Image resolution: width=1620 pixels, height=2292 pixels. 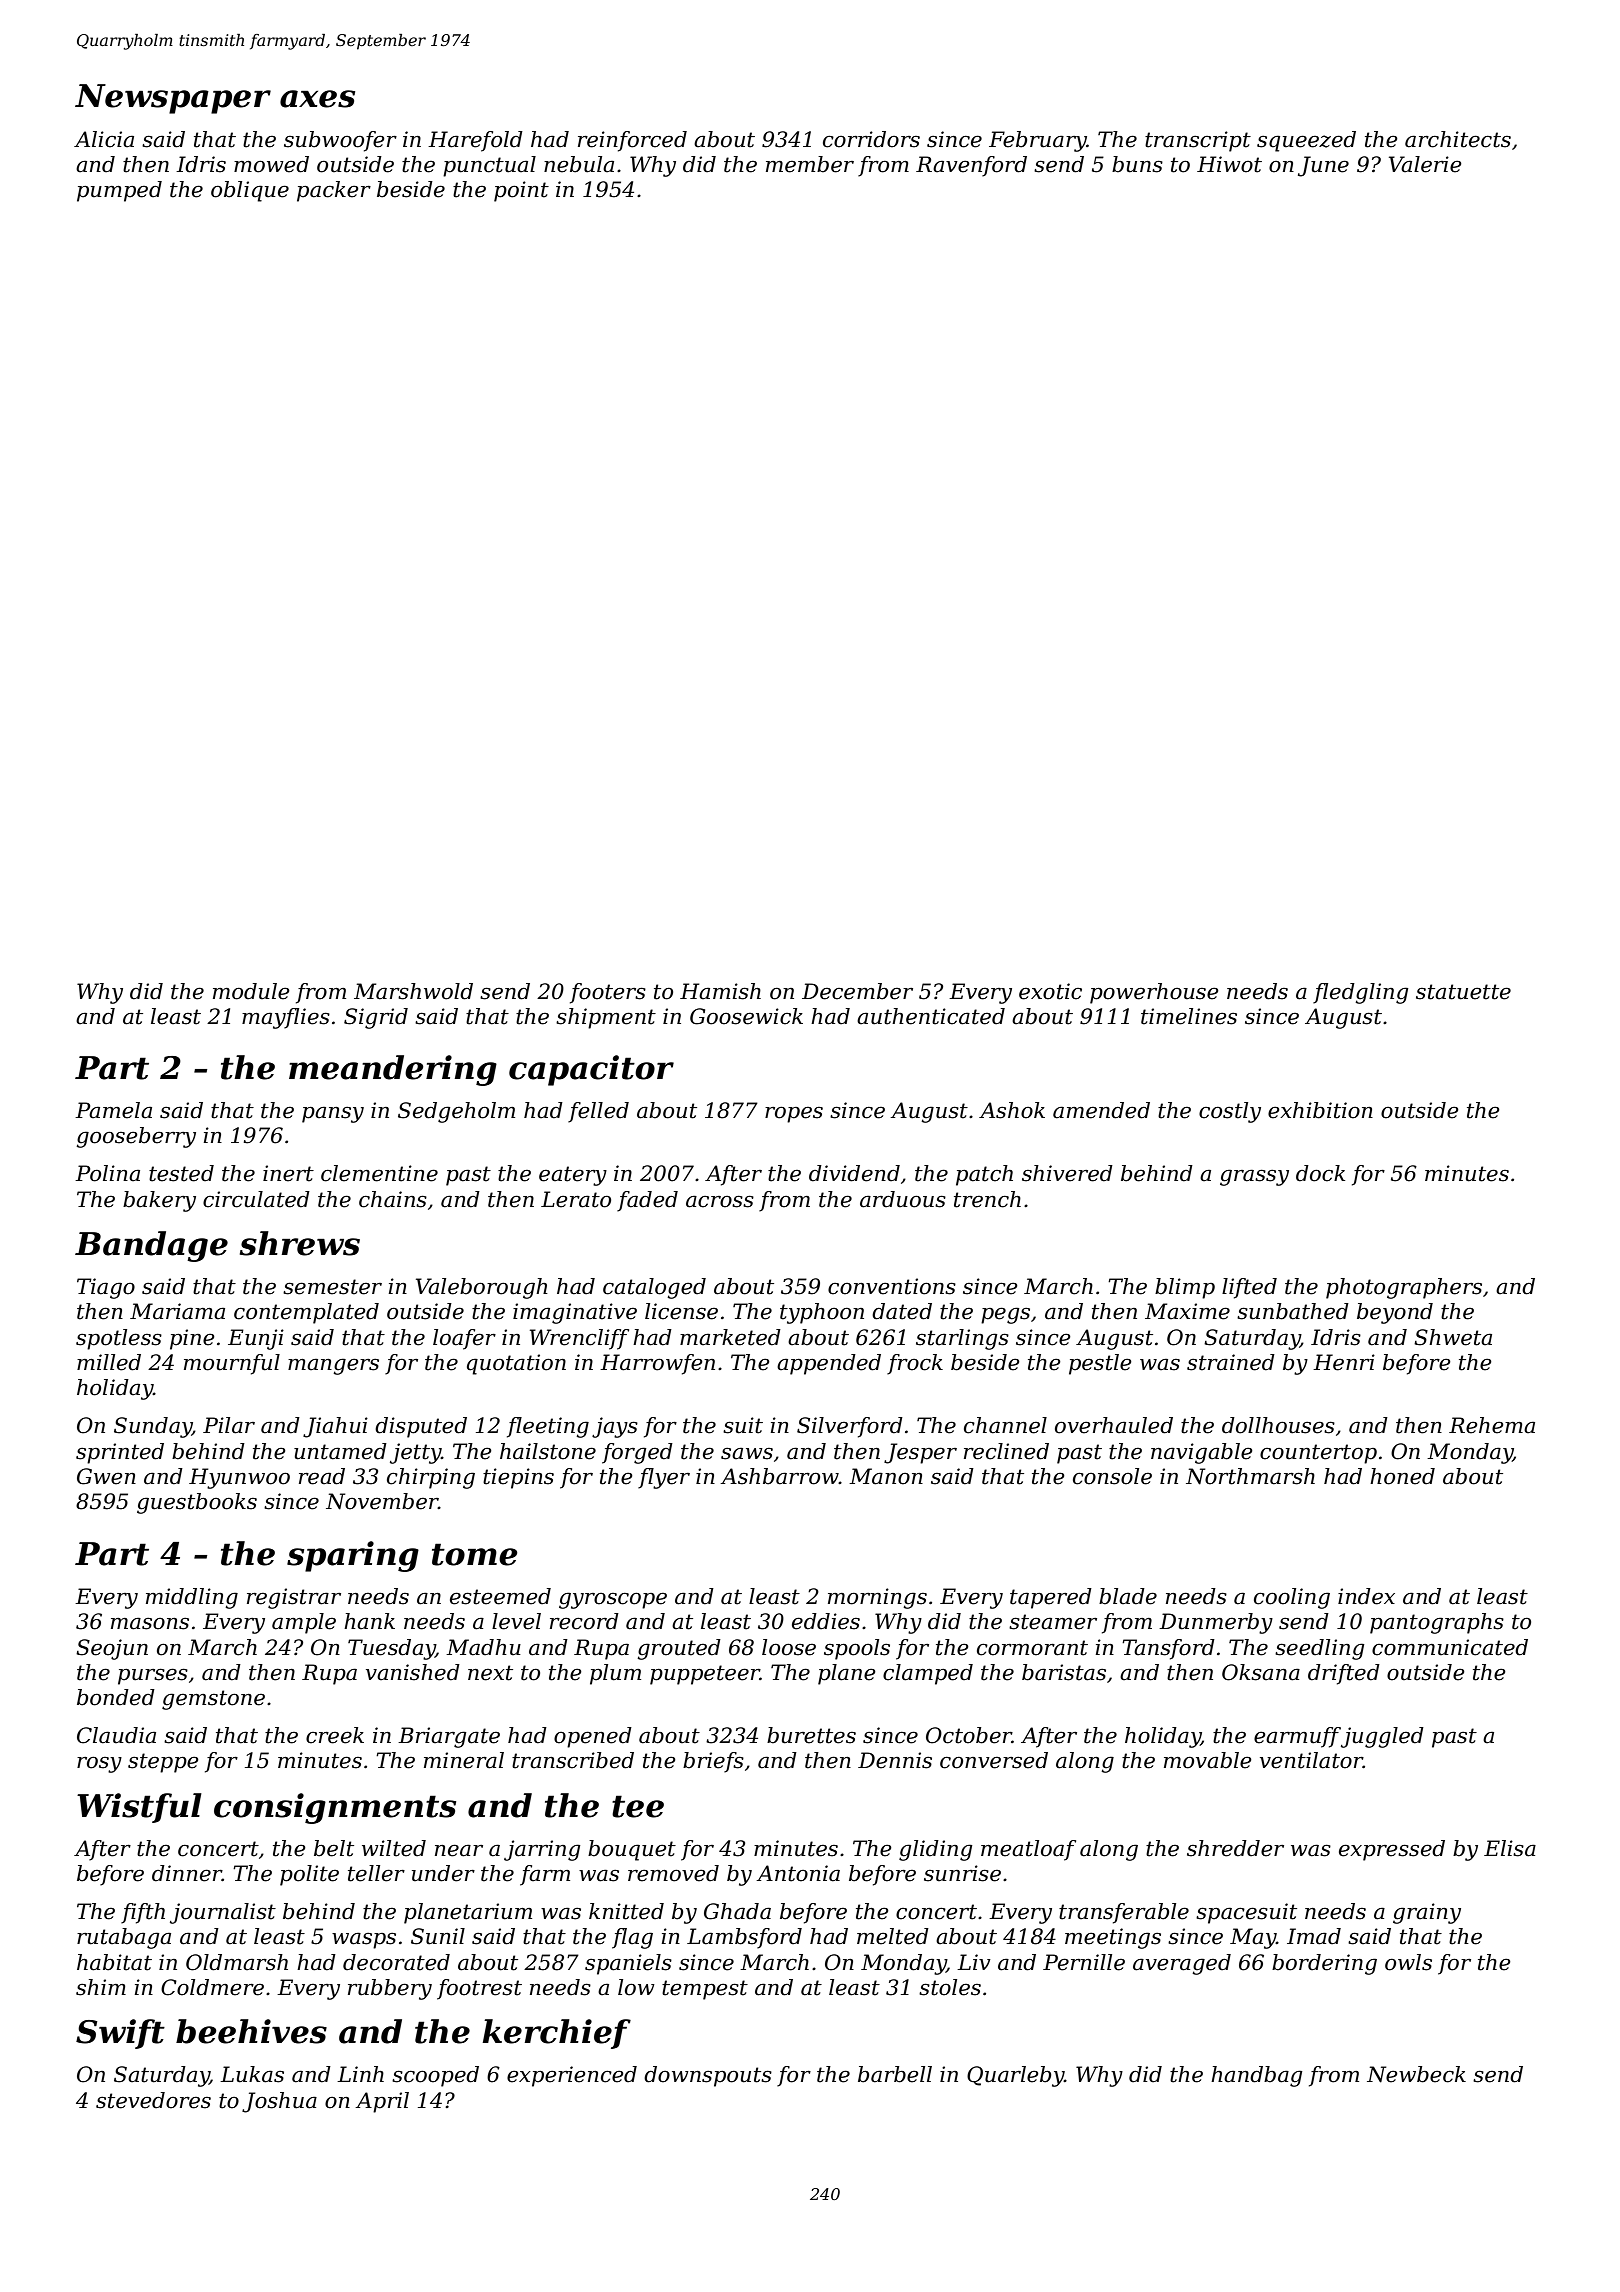 What do you see at coordinates (173, 99) in the image?
I see `Newspaper` at bounding box center [173, 99].
